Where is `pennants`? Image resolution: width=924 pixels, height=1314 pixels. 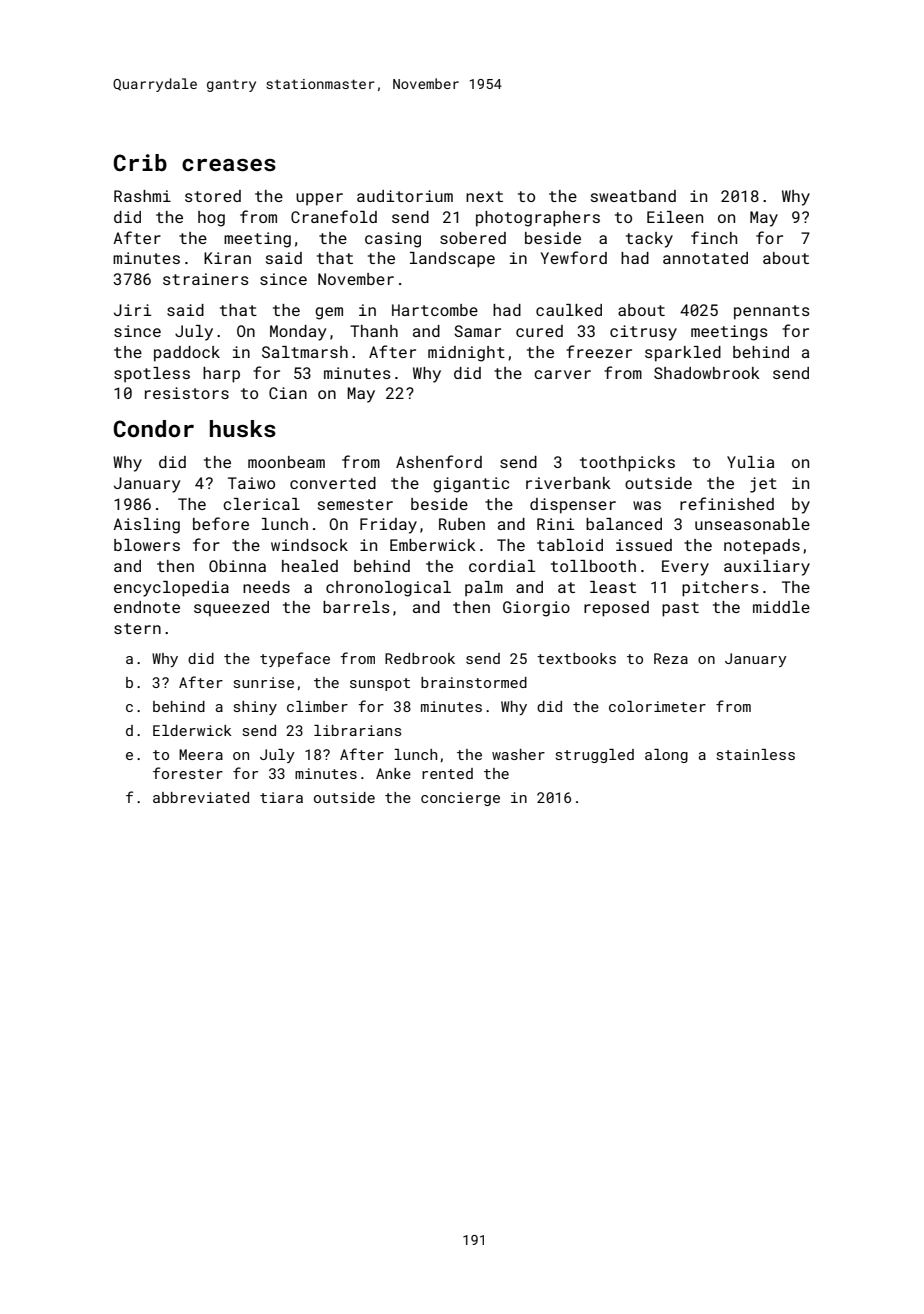
pennants is located at coordinates (772, 312).
